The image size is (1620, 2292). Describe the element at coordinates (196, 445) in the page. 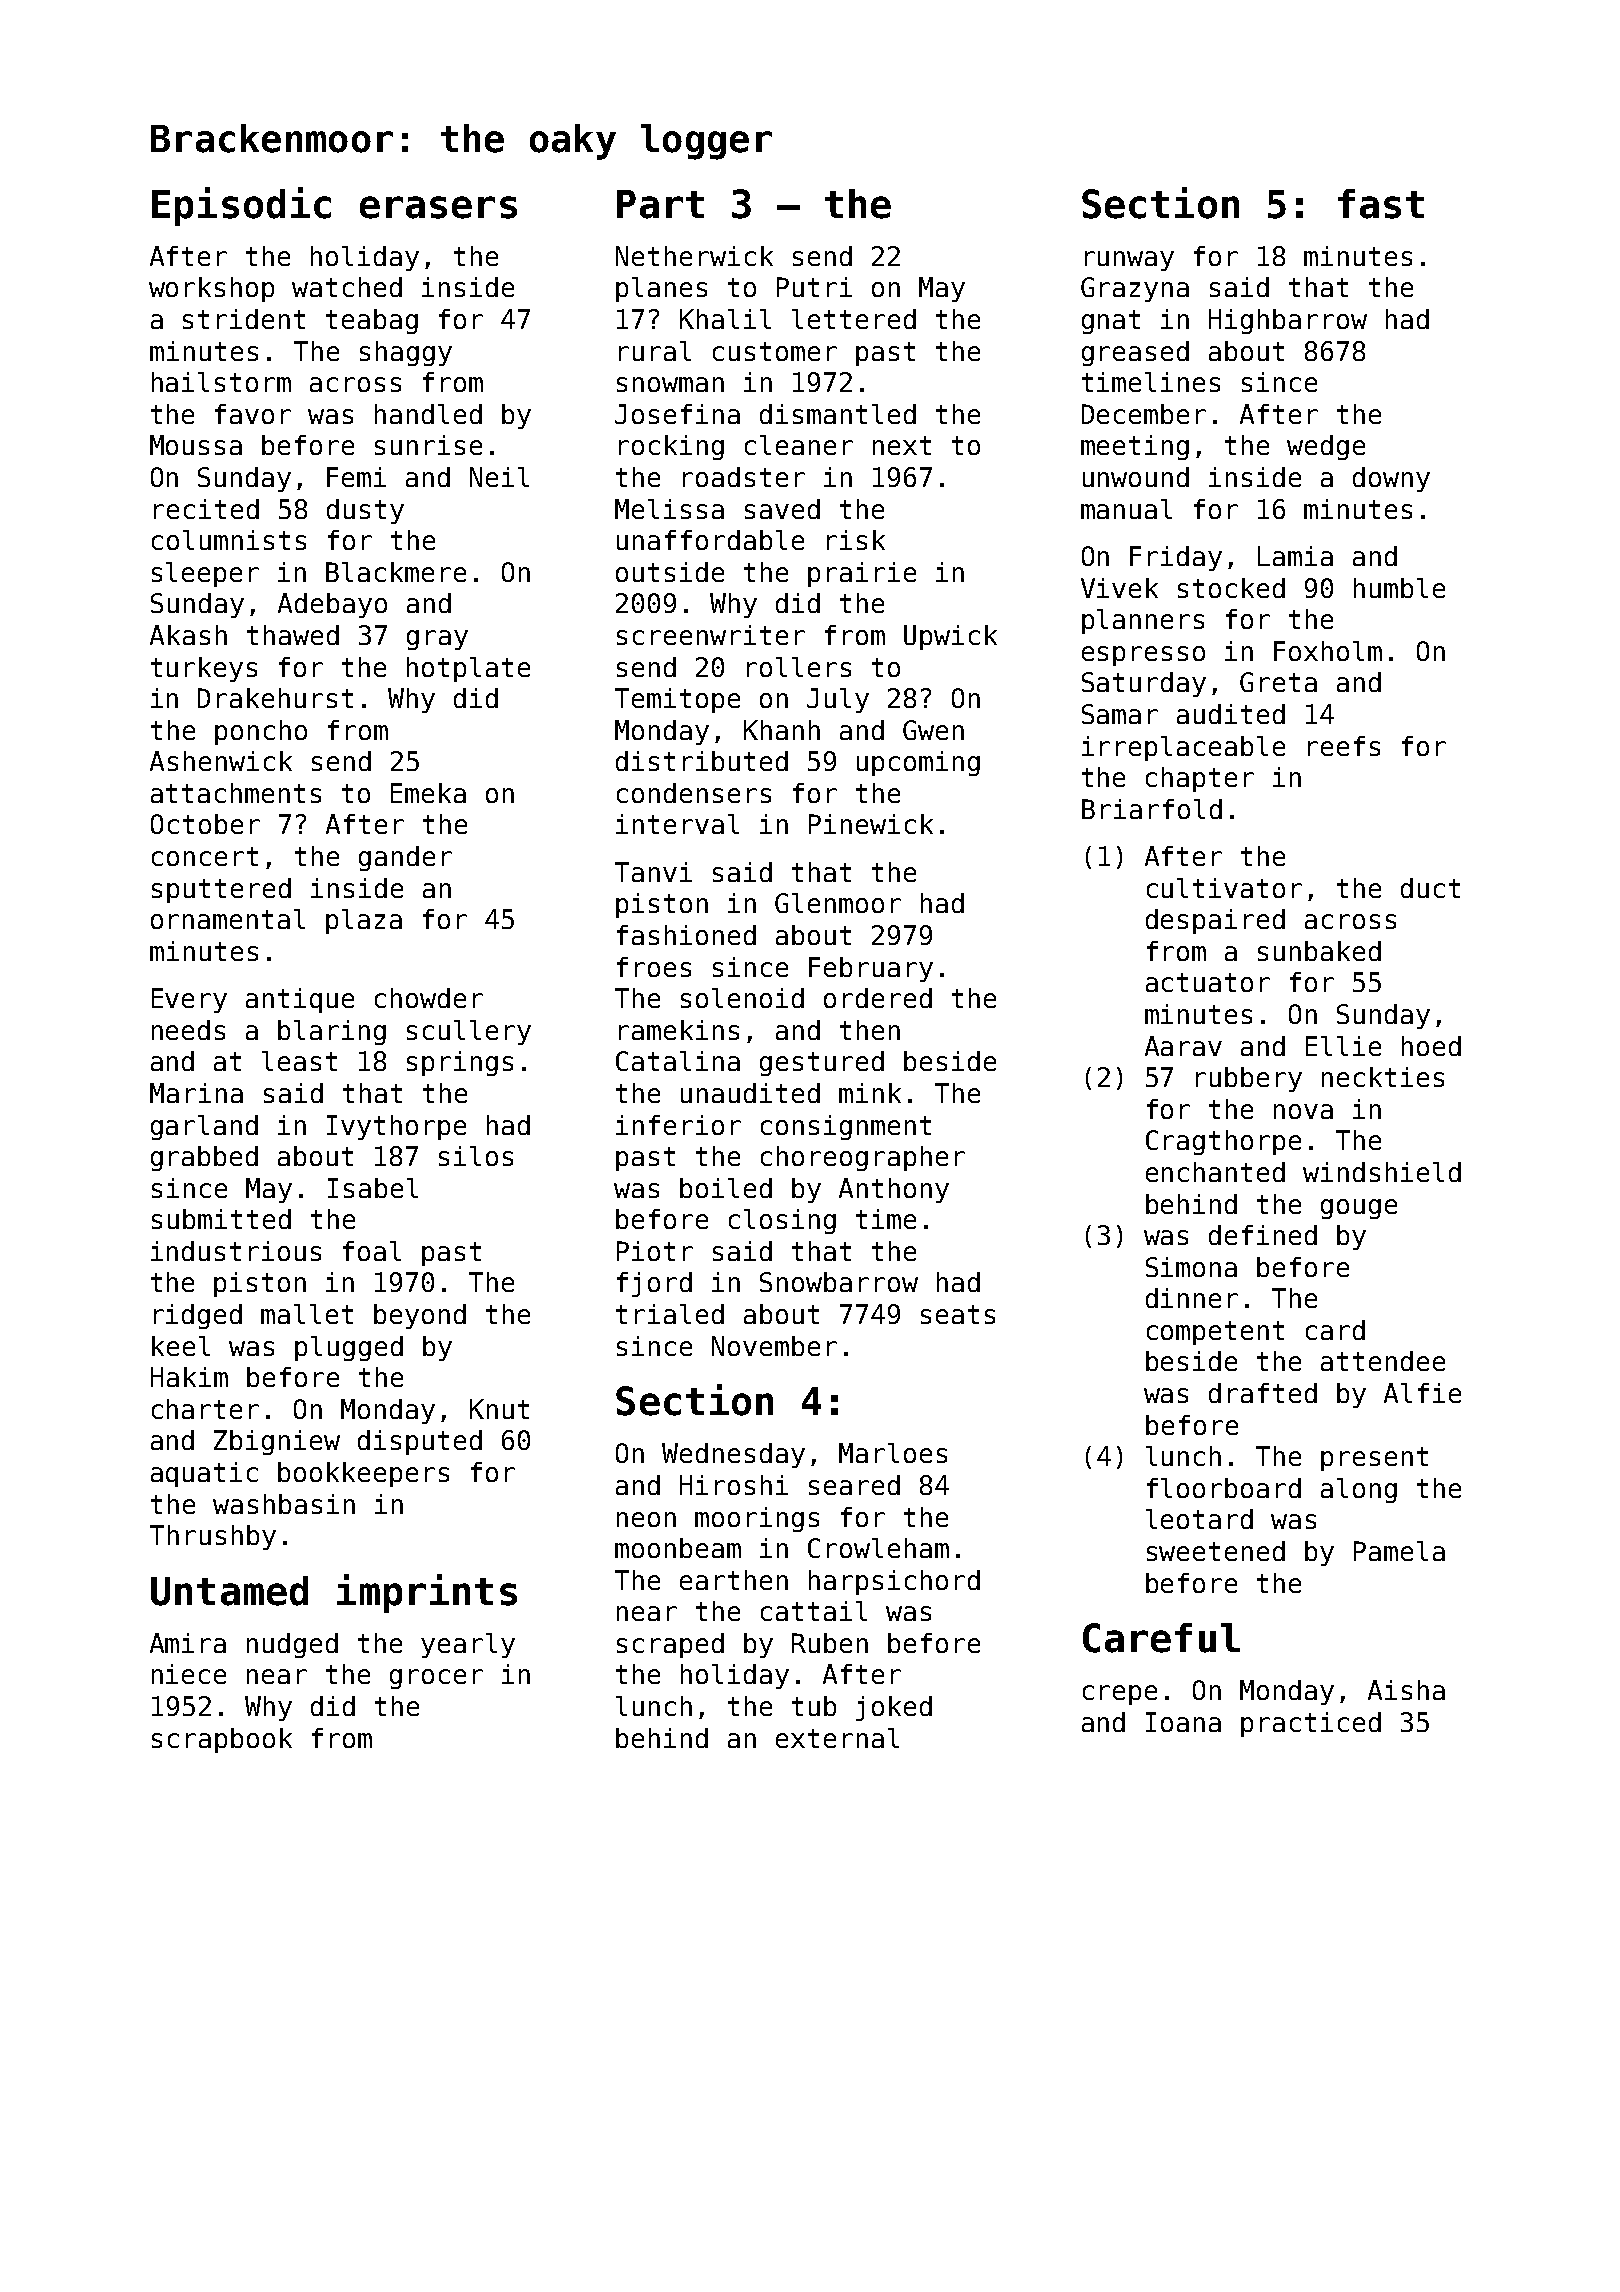

I see `Moussa` at that location.
